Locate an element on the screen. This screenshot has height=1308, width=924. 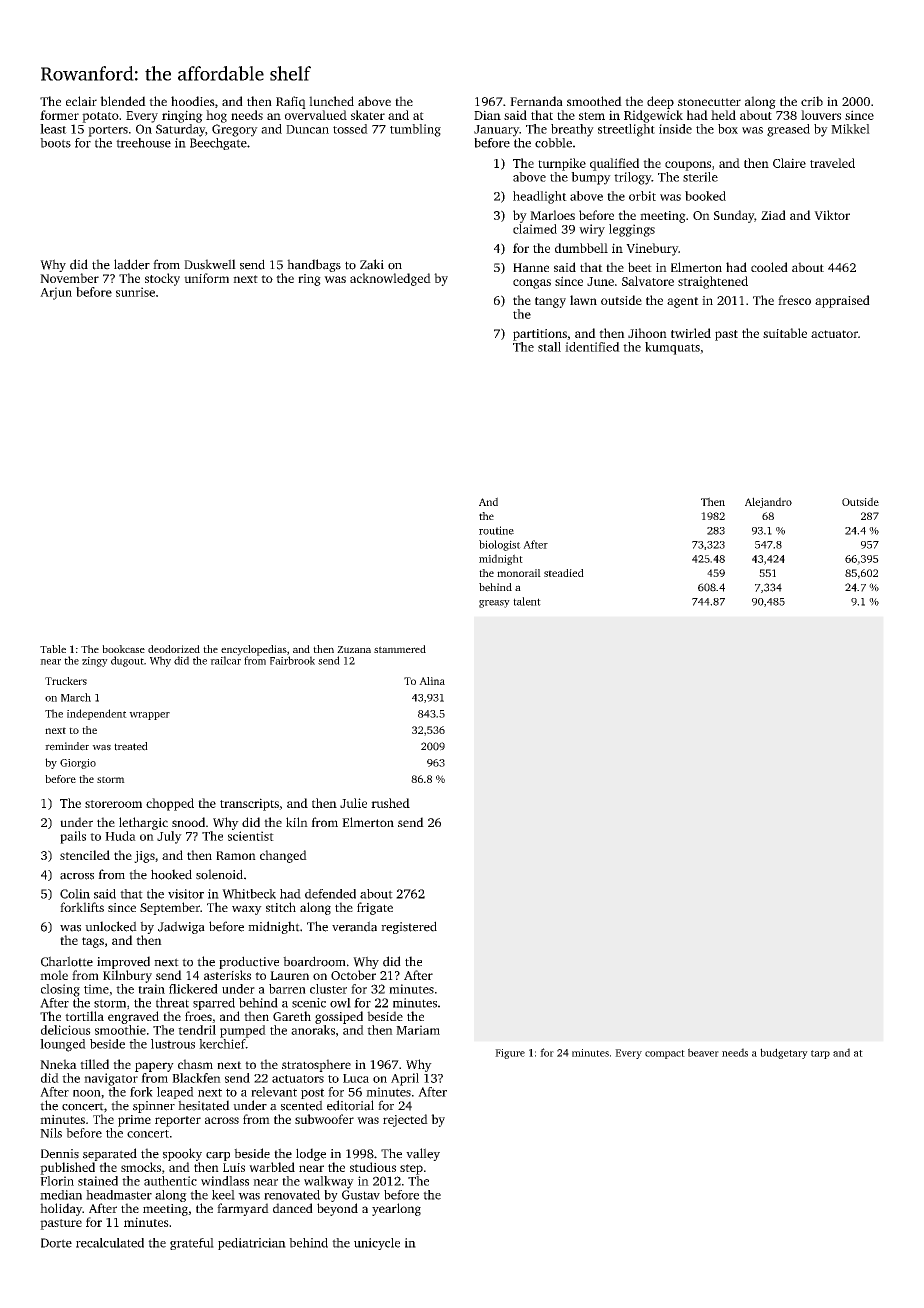
Alejandro is located at coordinates (768, 502).
